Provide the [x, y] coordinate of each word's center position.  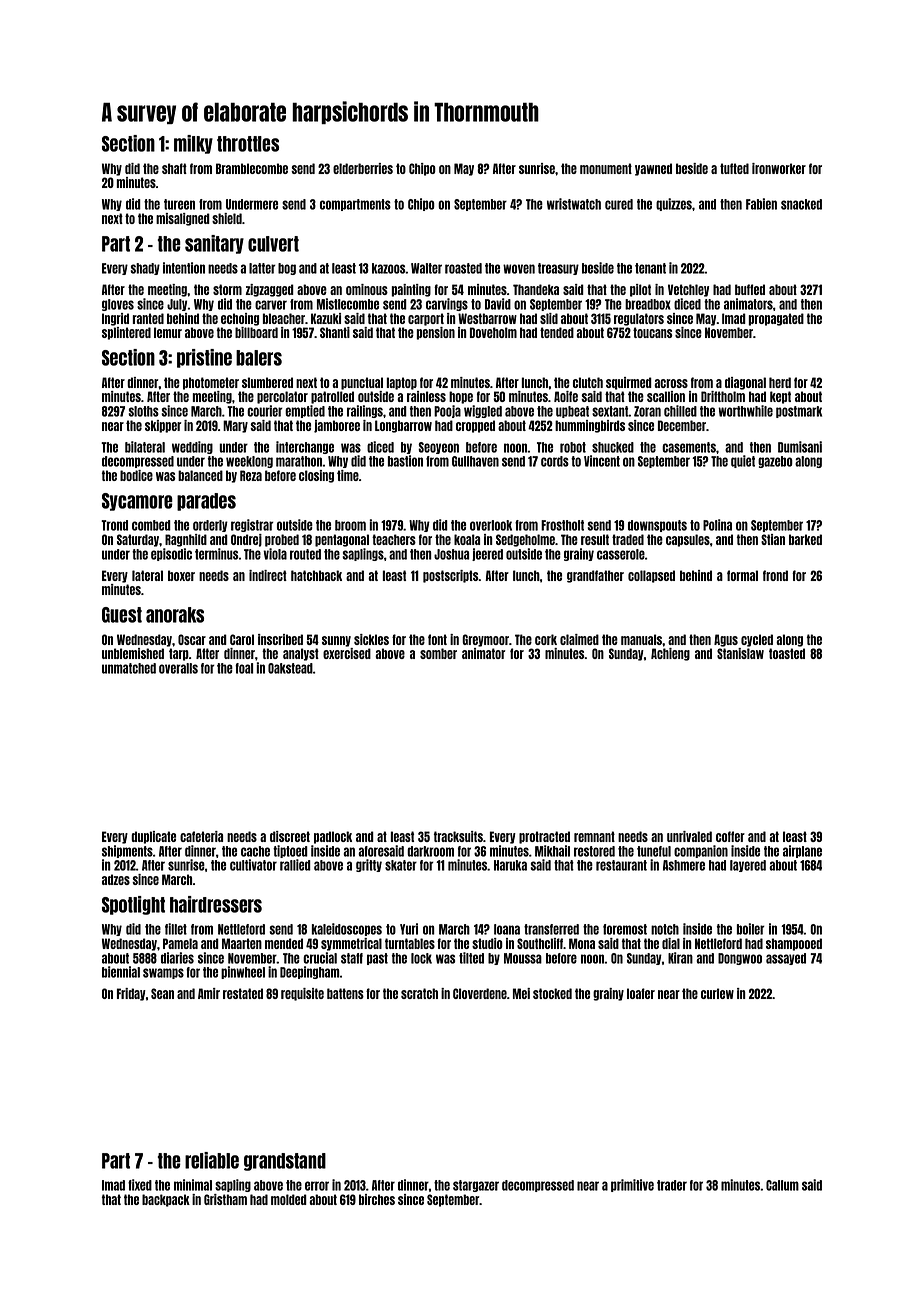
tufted [734, 168]
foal [244, 668]
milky [193, 144]
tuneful [654, 851]
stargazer [476, 1186]
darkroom [430, 851]
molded [289, 1199]
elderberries [363, 168]
